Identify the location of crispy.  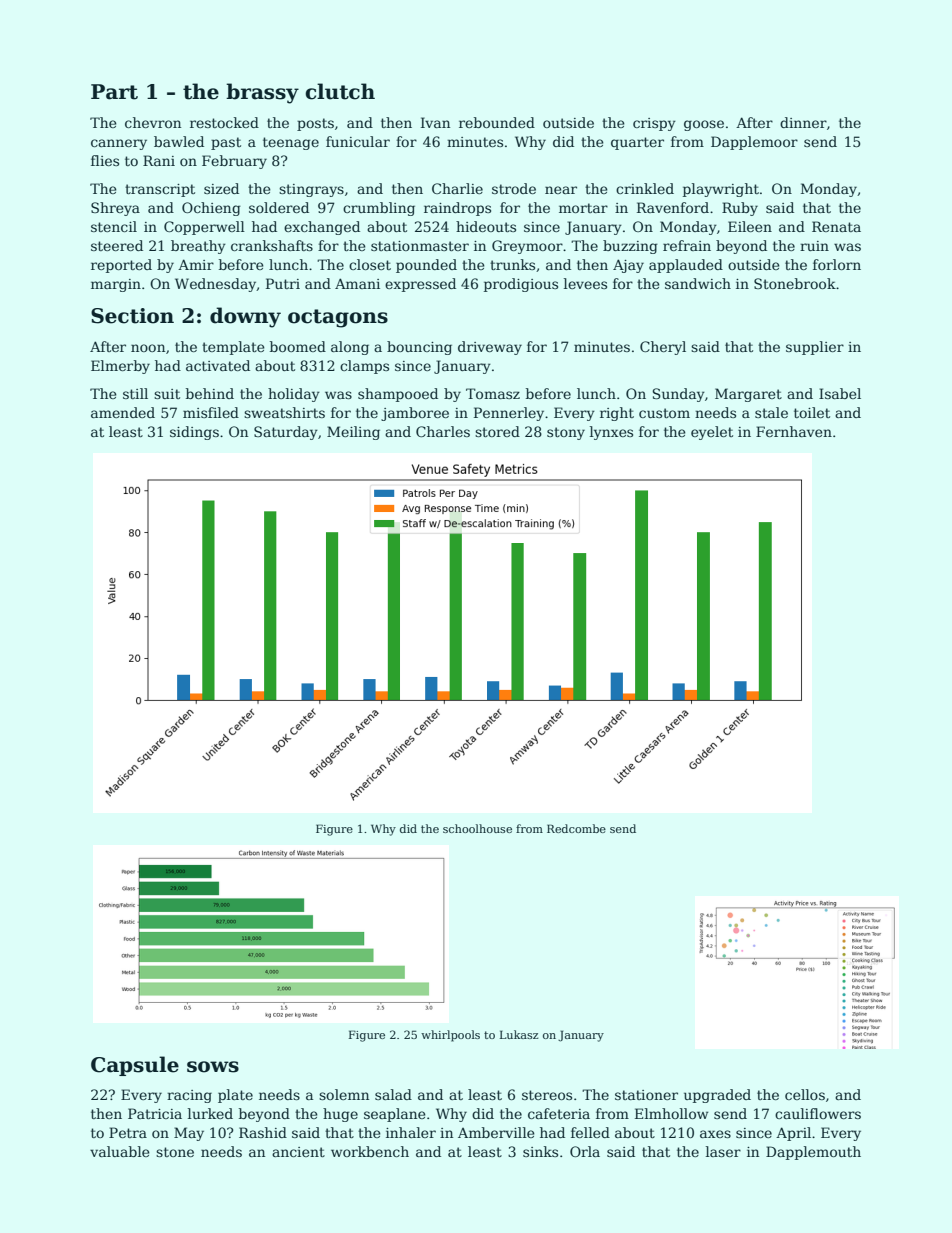
(654, 124).
